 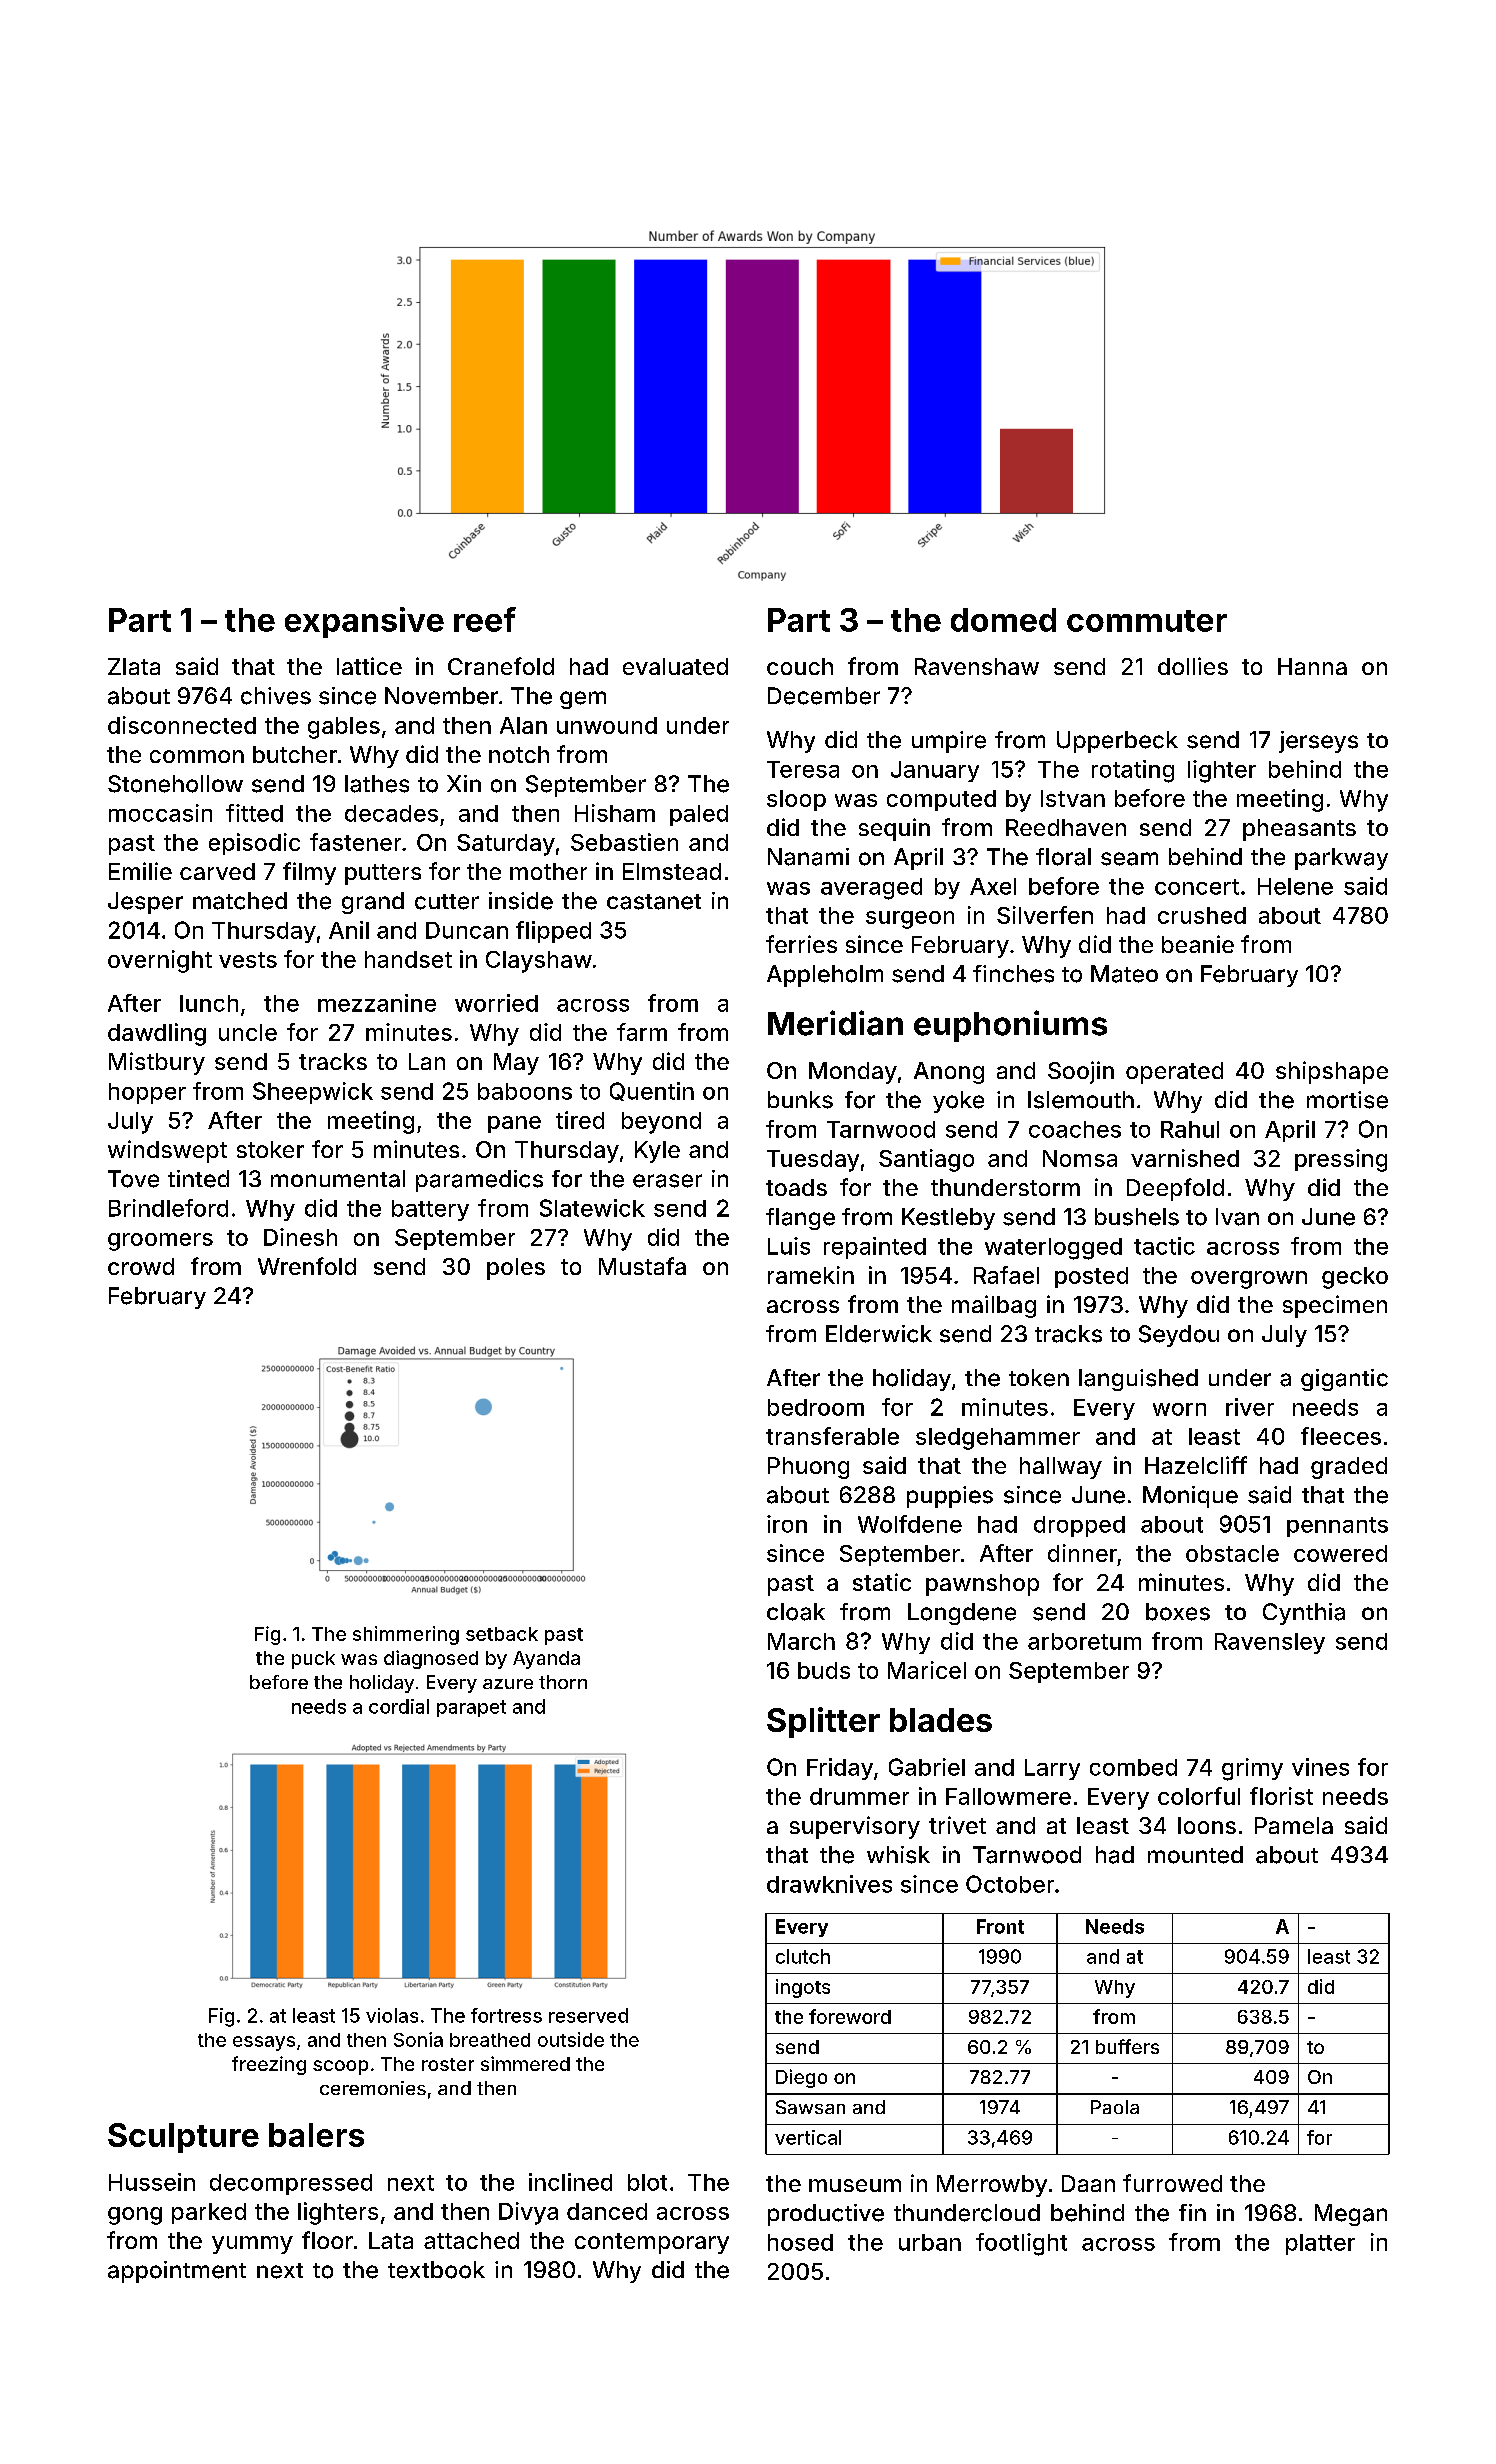 What do you see at coordinates (209, 2213) in the page?
I see `parked` at bounding box center [209, 2213].
